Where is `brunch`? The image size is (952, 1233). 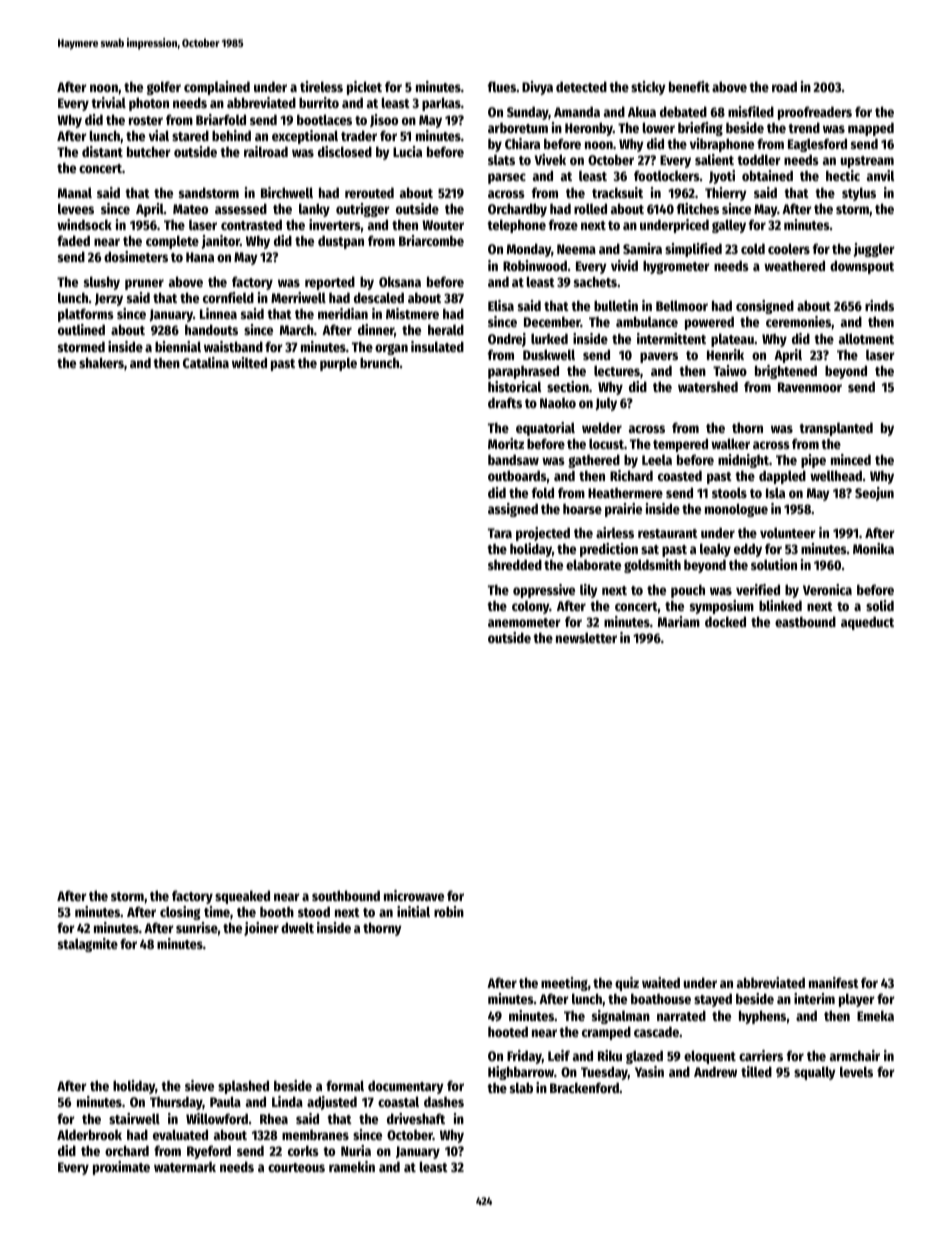
brunch is located at coordinates (379, 362).
